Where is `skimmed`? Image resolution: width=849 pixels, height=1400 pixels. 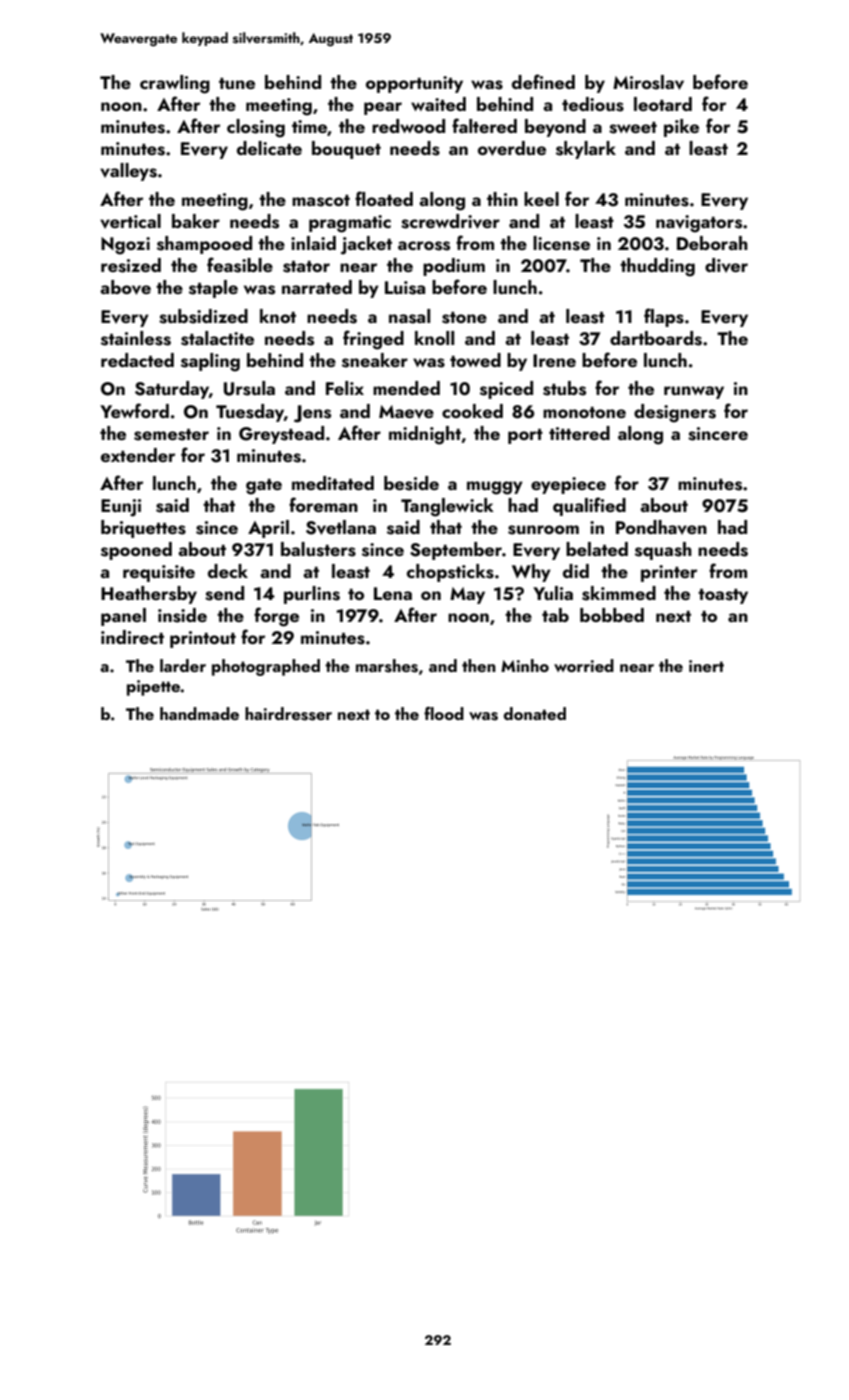 skimmed is located at coordinates (619, 593).
